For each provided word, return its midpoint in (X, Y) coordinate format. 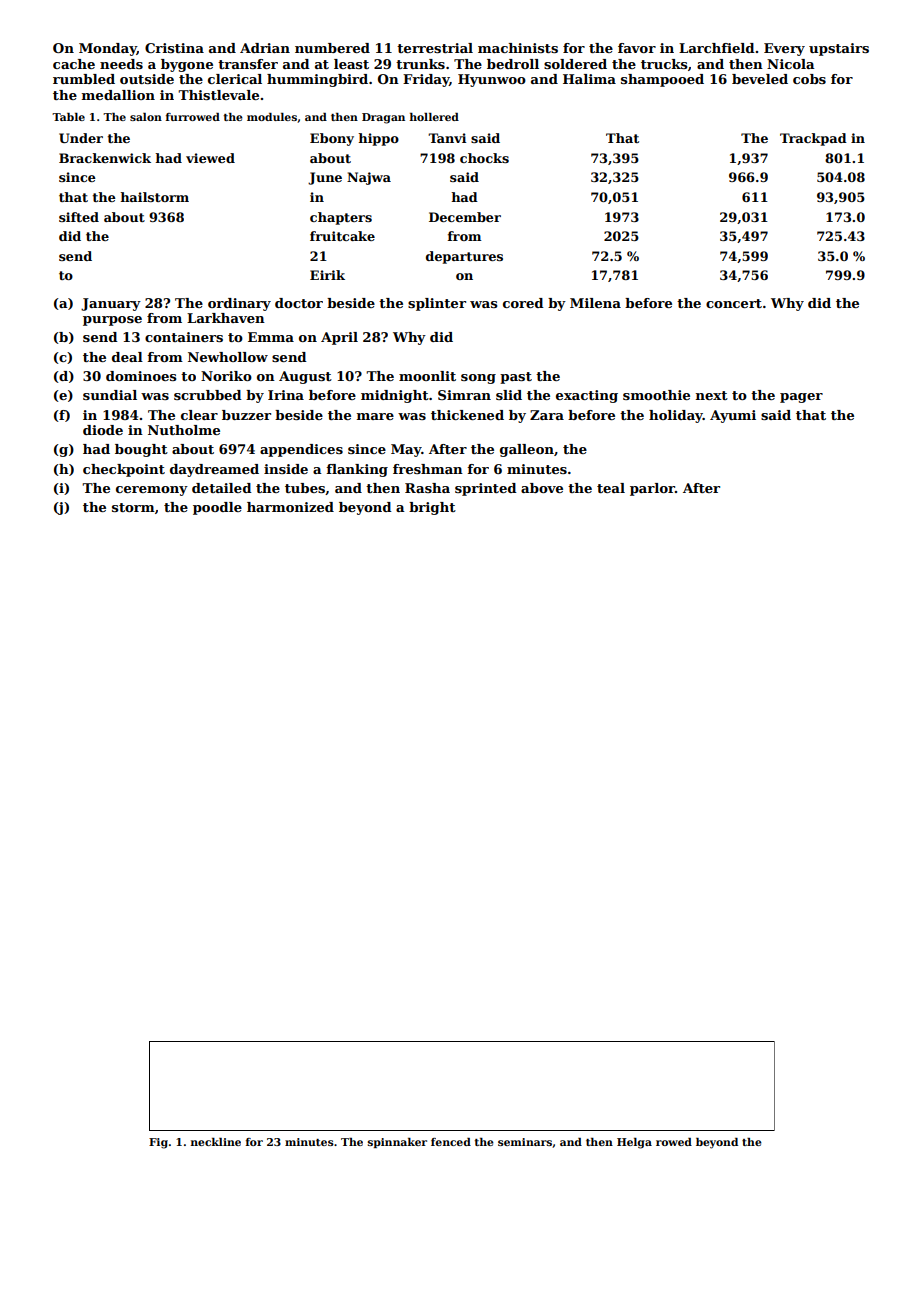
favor (637, 48)
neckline (216, 1142)
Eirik (327, 275)
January (111, 304)
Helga (634, 1143)
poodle (217, 508)
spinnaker (397, 1143)
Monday (108, 49)
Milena (595, 303)
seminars (525, 1142)
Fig (158, 1143)
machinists (518, 48)
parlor (652, 489)
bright (432, 508)
